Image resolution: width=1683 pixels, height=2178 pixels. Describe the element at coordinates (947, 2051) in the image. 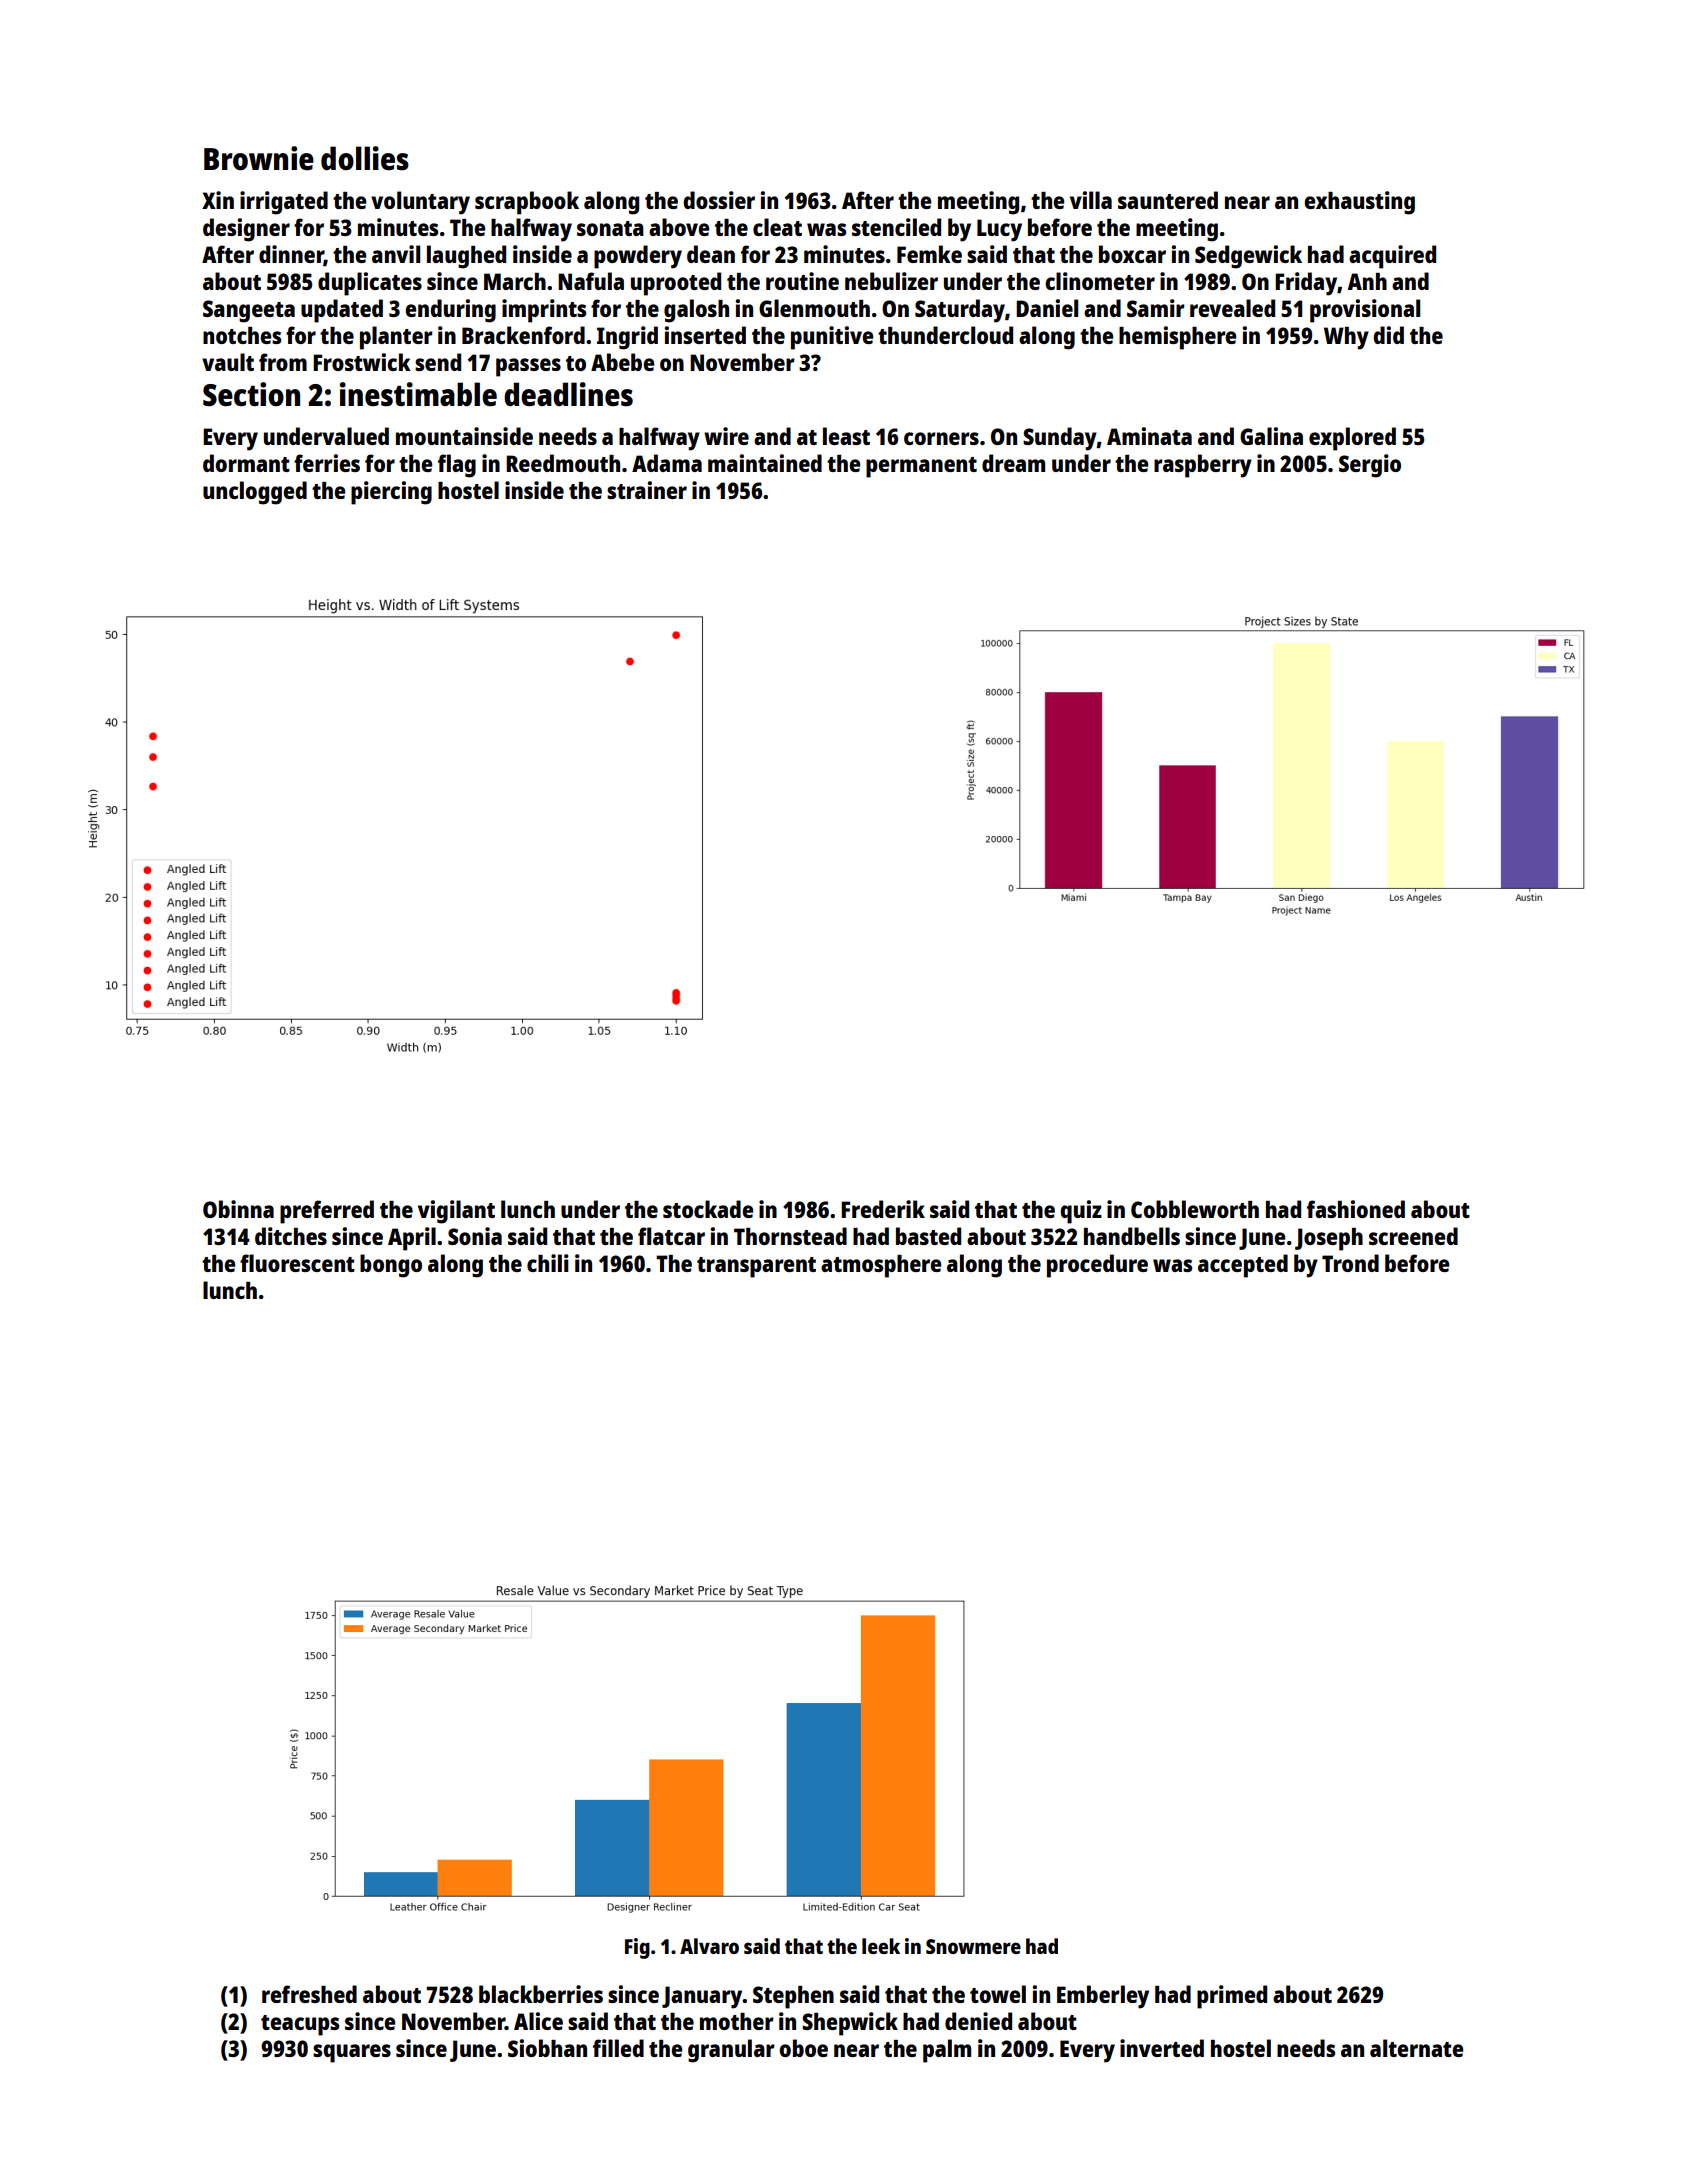

I see `palm` at that location.
